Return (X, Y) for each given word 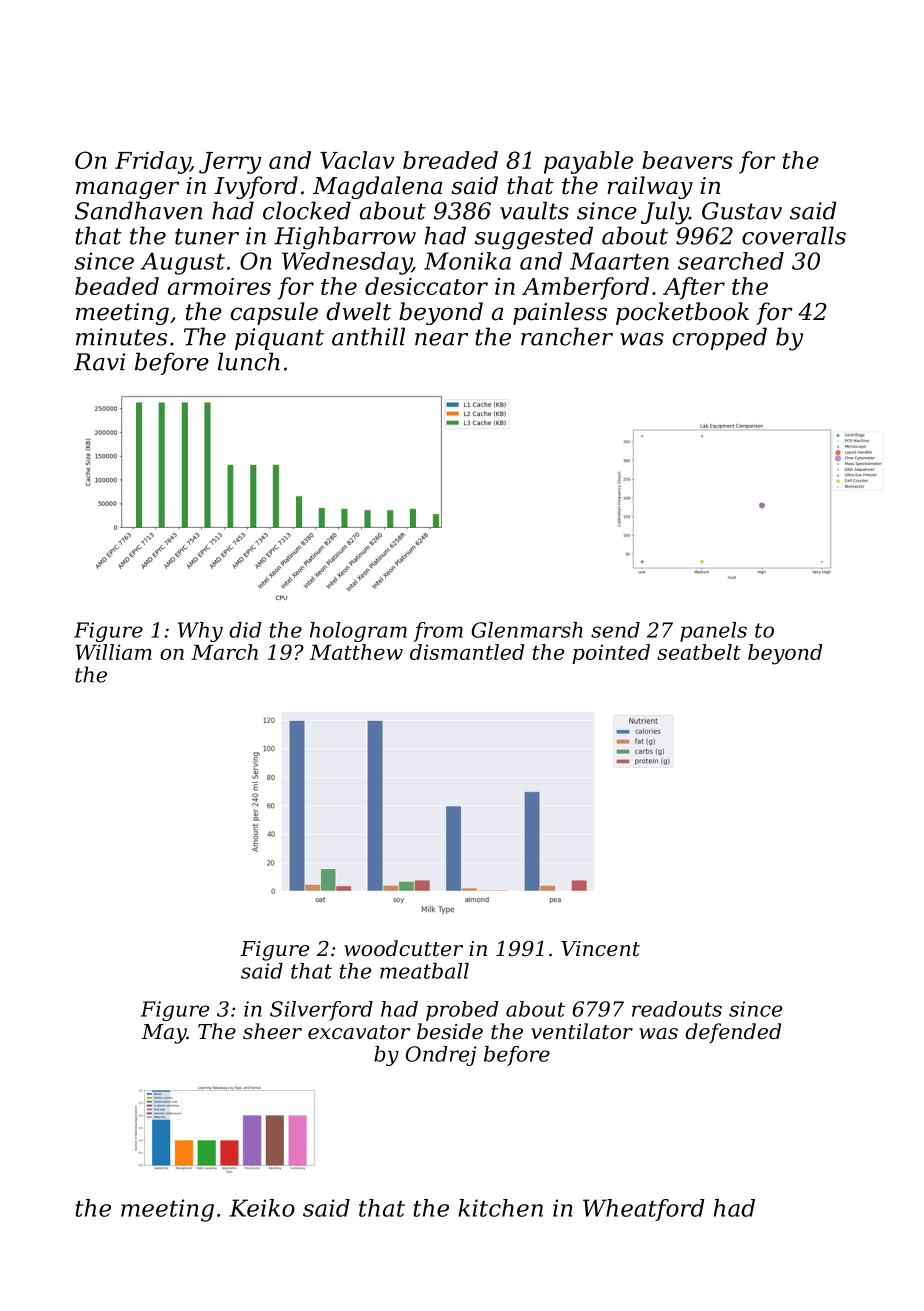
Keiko (262, 1208)
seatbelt (699, 652)
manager (127, 190)
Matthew (356, 652)
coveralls (794, 235)
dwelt (358, 311)
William (113, 652)
